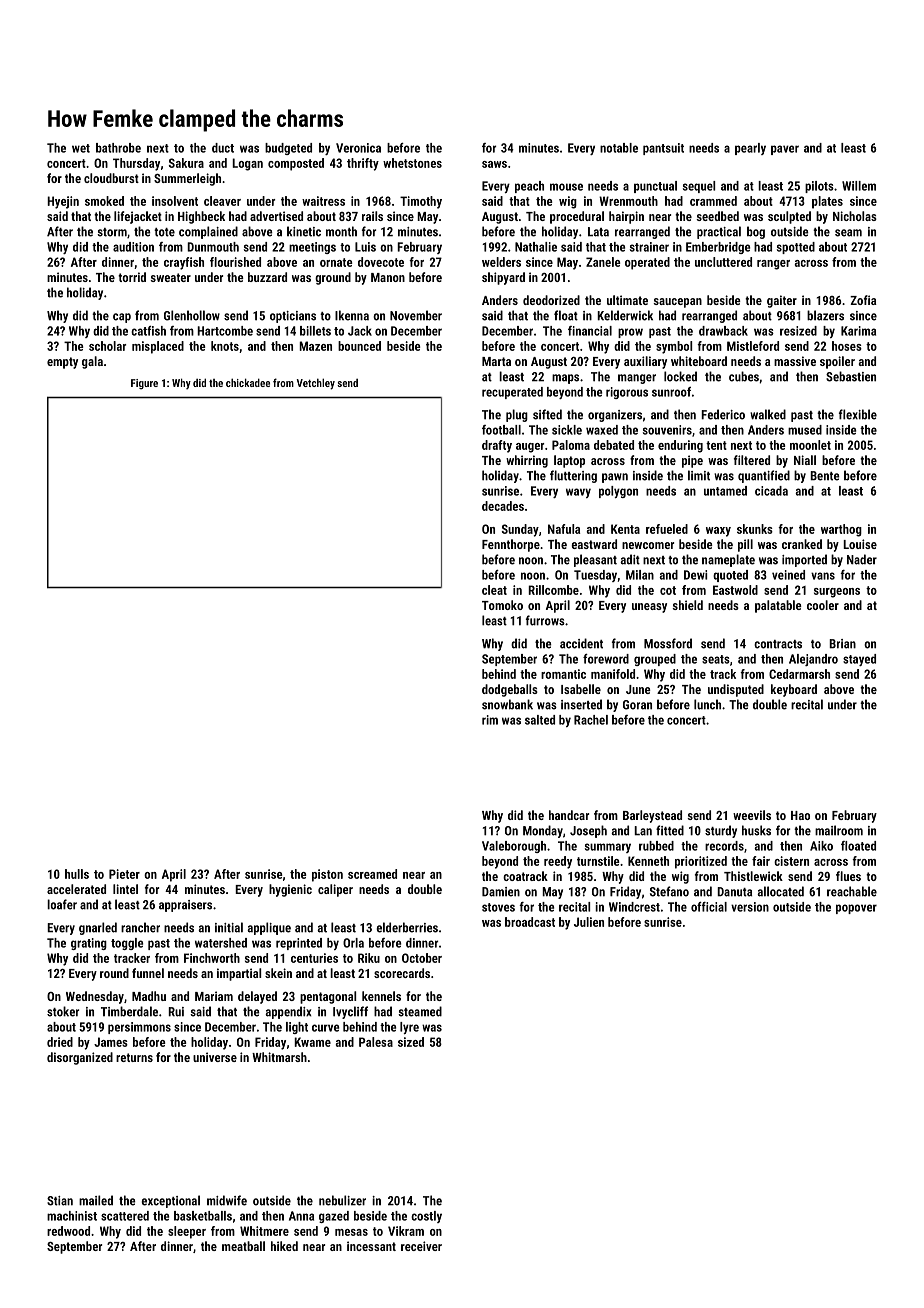 Image resolution: width=924 pixels, height=1308 pixels. What do you see at coordinates (77, 874) in the document?
I see `hulls` at bounding box center [77, 874].
